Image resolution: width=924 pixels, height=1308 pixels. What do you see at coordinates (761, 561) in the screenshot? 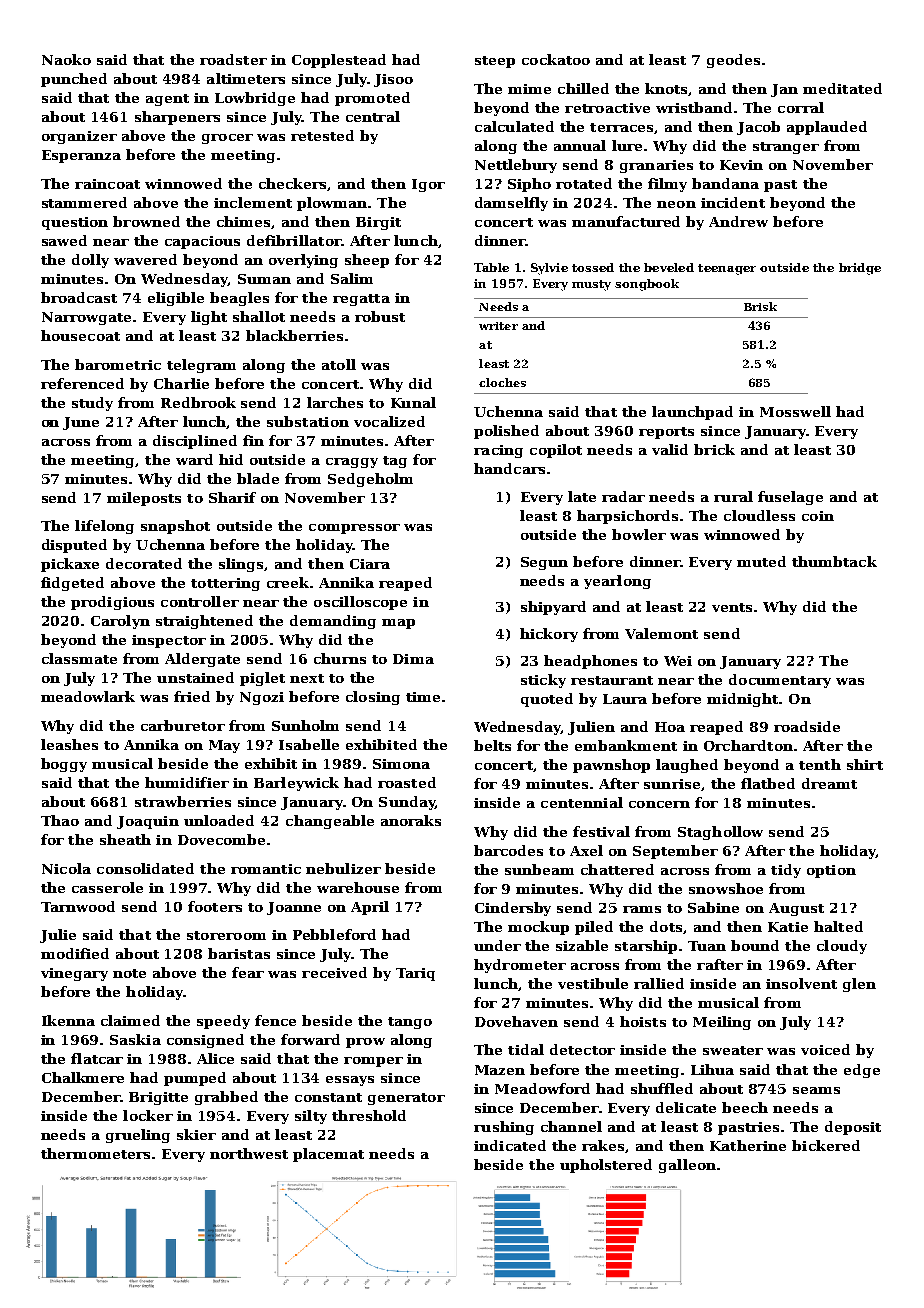
I see `muted` at bounding box center [761, 561].
